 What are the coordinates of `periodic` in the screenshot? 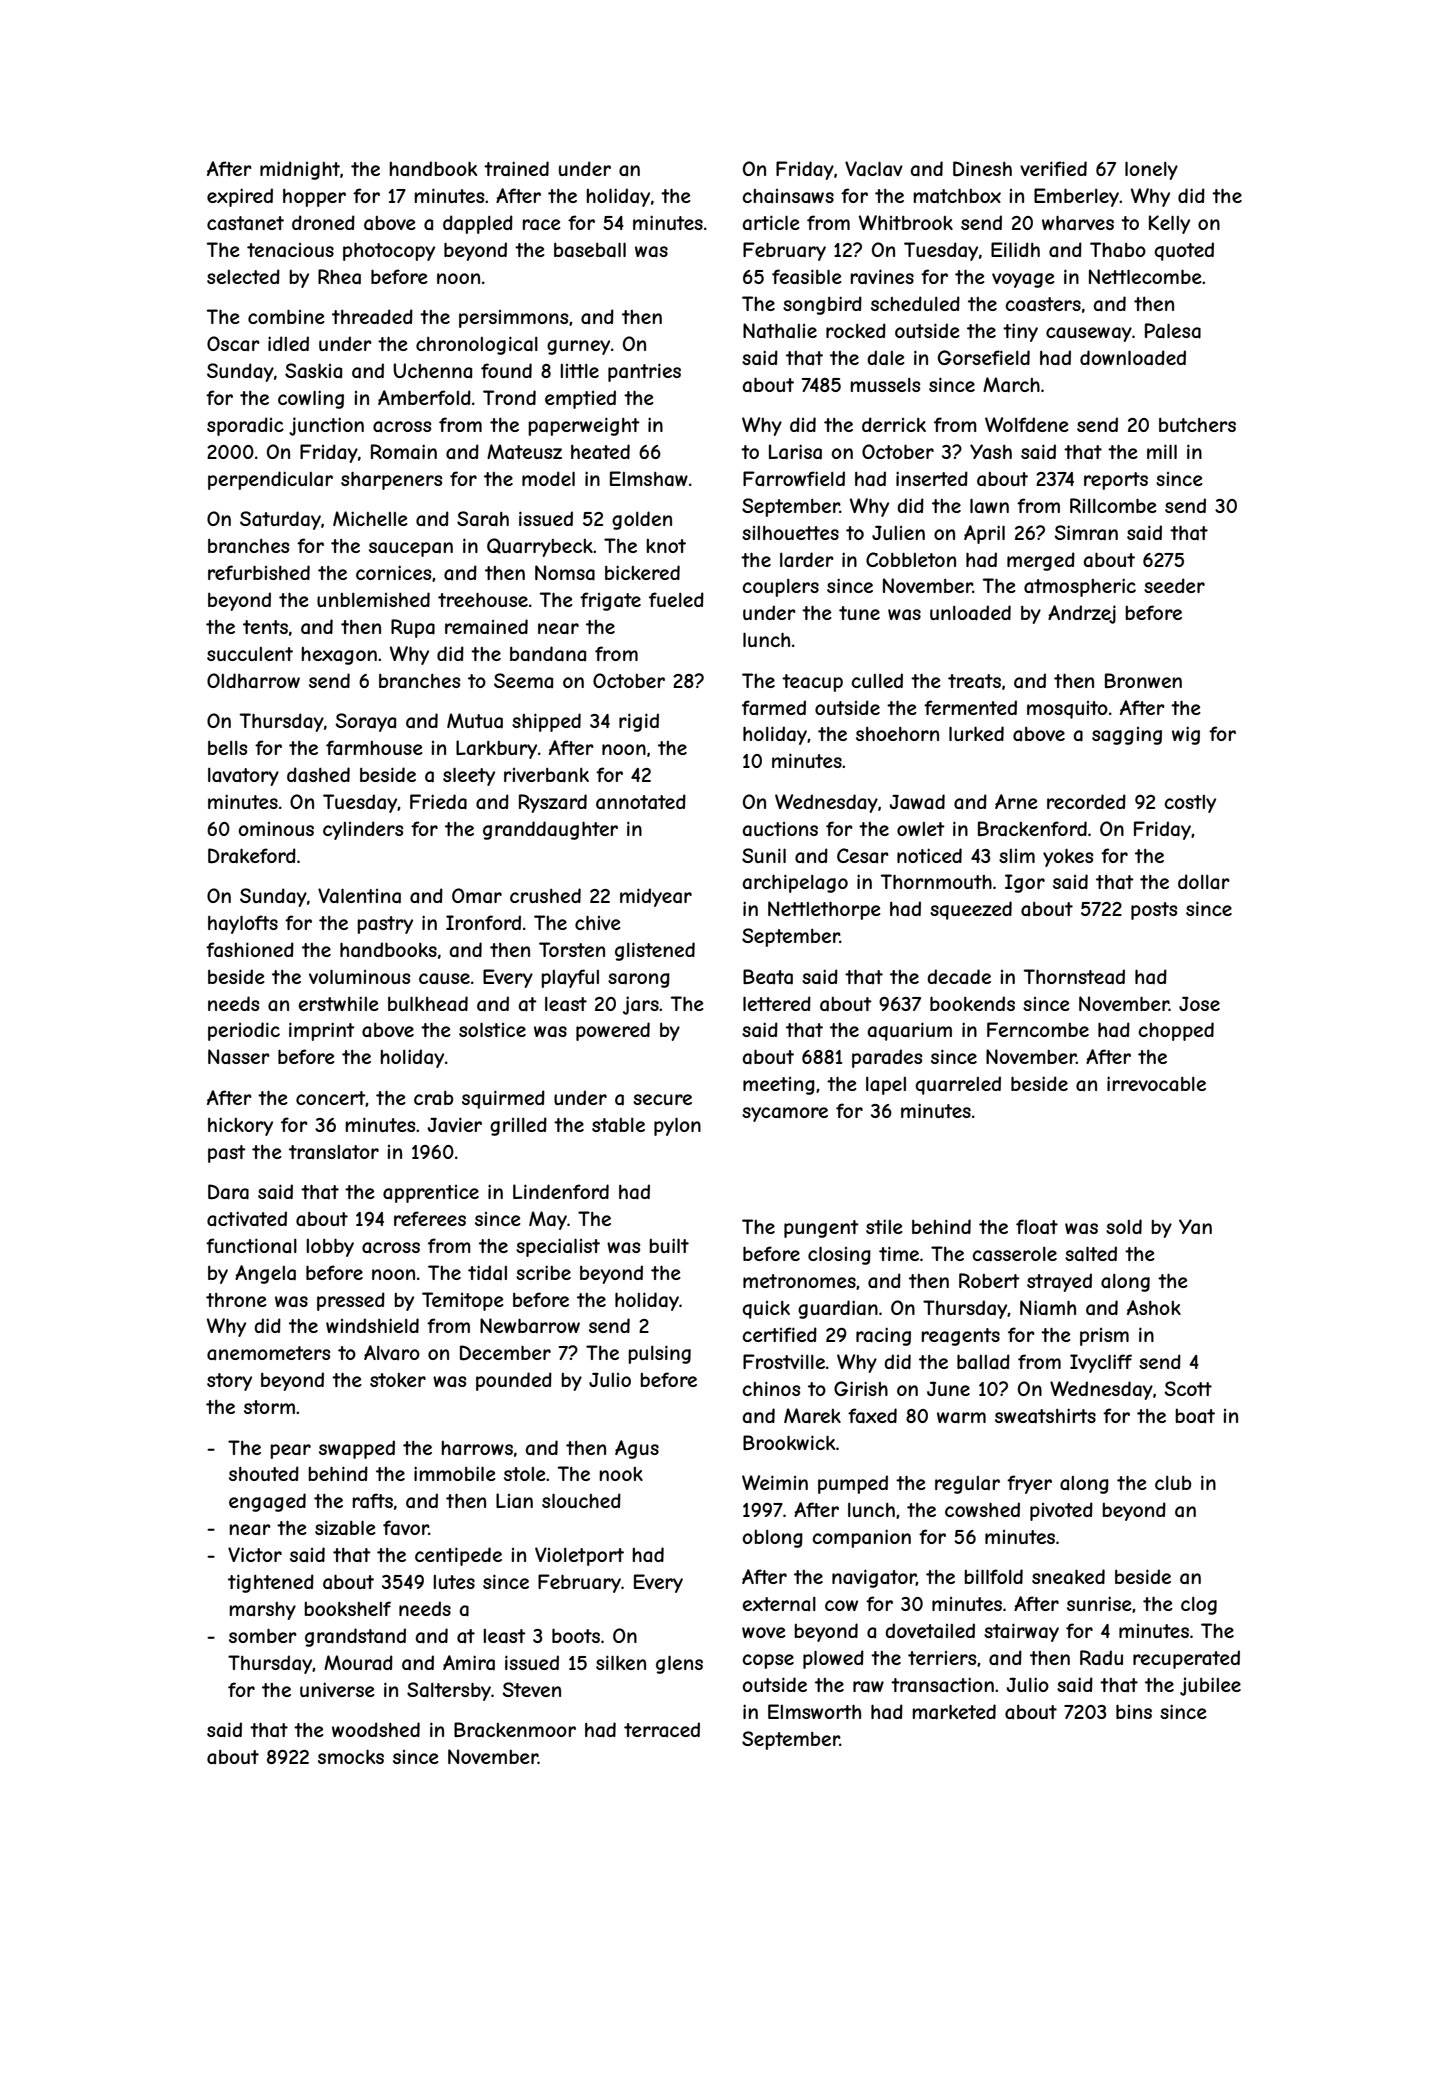 It's located at (244, 1031).
